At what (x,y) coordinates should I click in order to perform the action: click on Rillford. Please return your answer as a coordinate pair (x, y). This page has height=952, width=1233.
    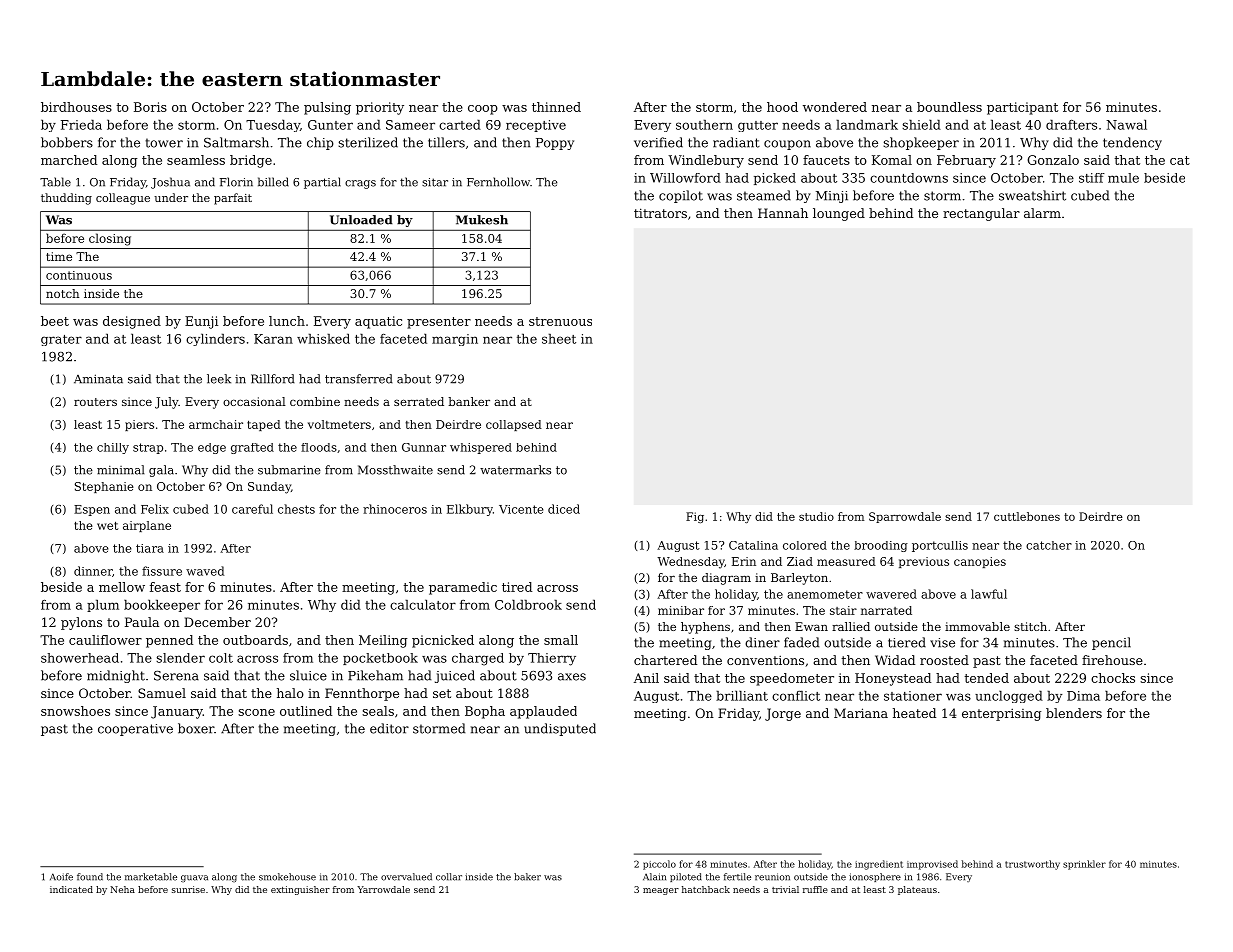
    Looking at the image, I should click on (273, 379).
